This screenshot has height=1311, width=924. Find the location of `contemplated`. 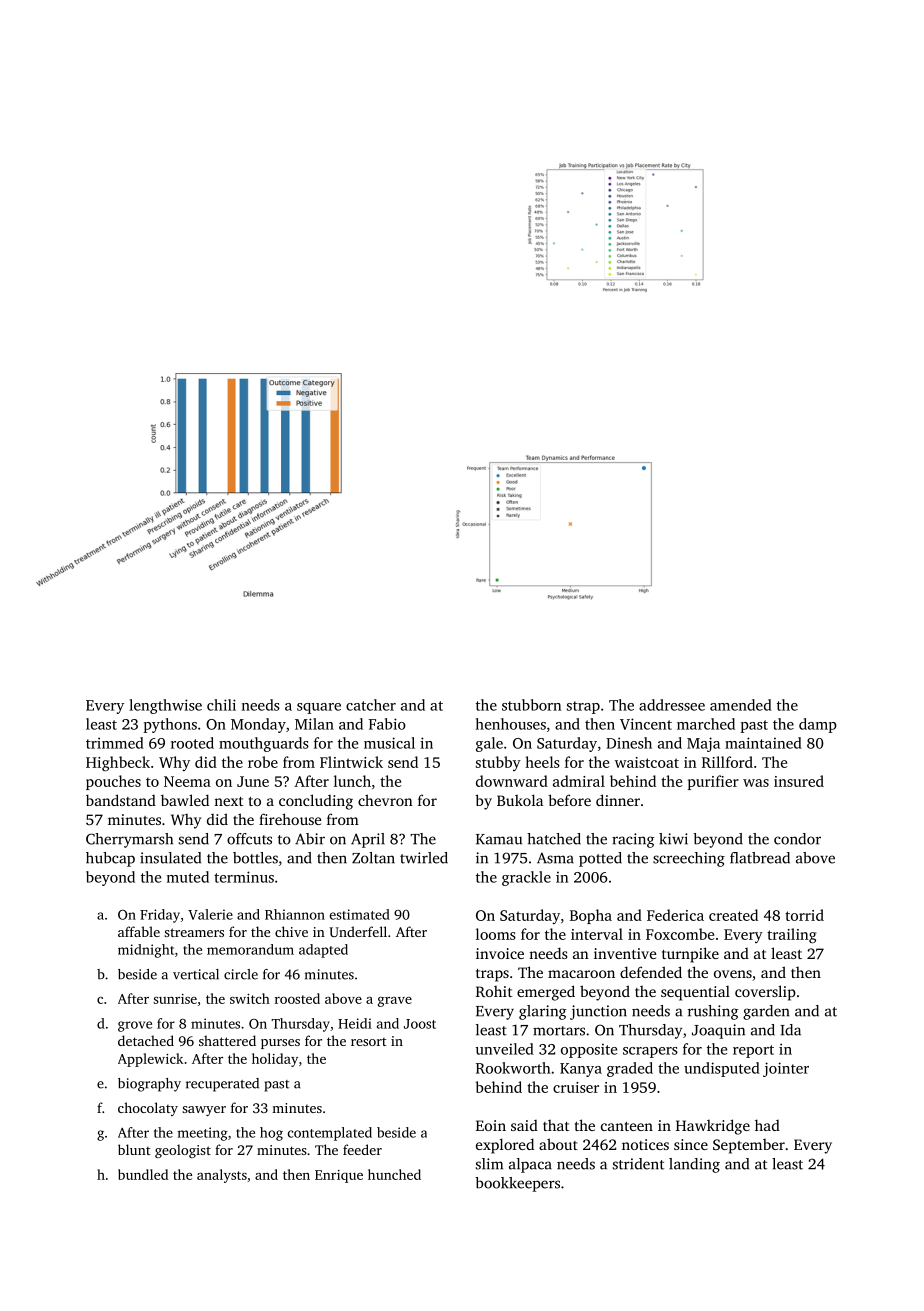

contemplated is located at coordinates (330, 1134).
